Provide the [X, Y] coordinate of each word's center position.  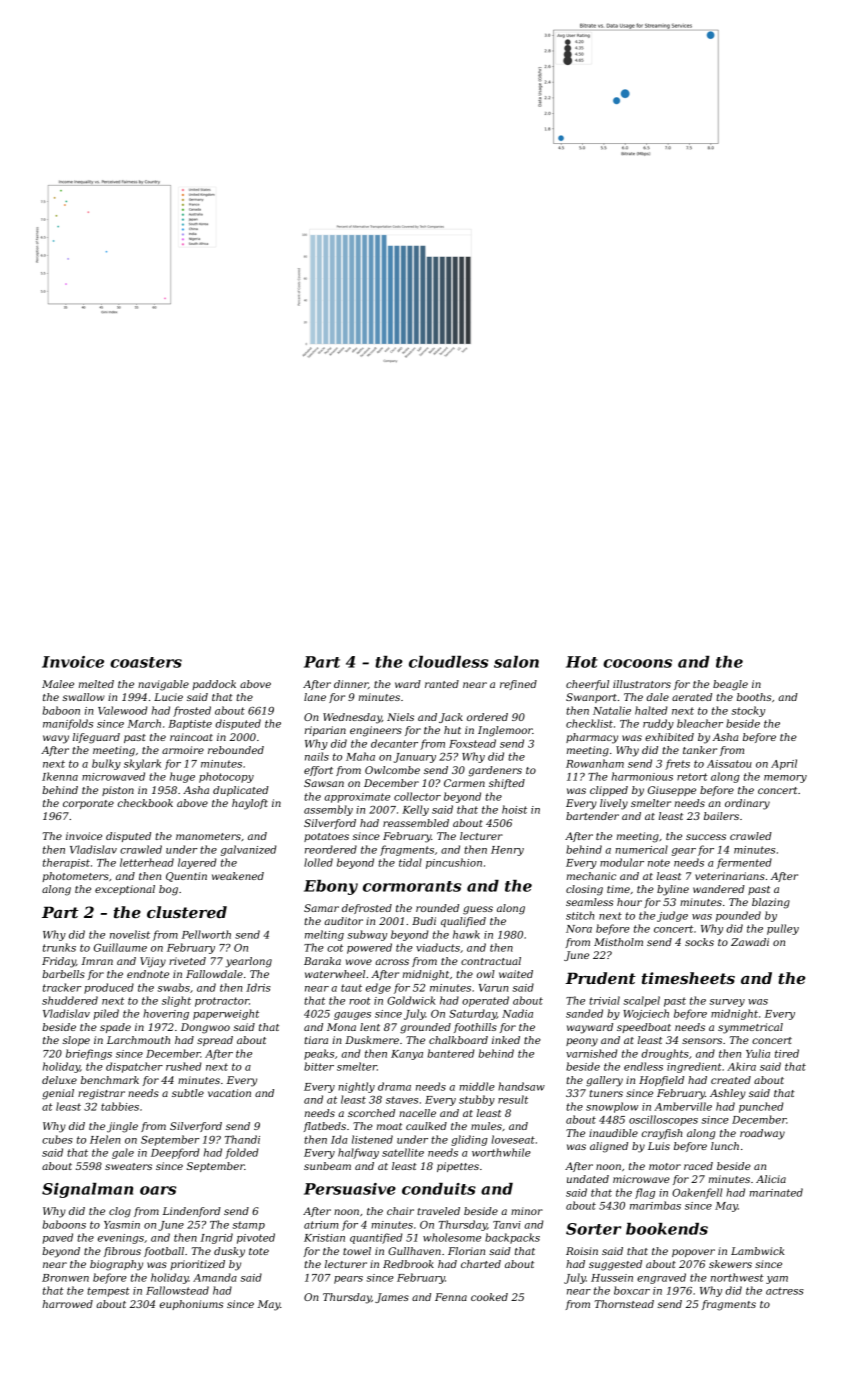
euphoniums [191, 1305]
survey [727, 1003]
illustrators [642, 684]
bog [168, 890]
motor [665, 1166]
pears [348, 1280]
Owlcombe [392, 770]
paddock [214, 685]
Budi [424, 921]
